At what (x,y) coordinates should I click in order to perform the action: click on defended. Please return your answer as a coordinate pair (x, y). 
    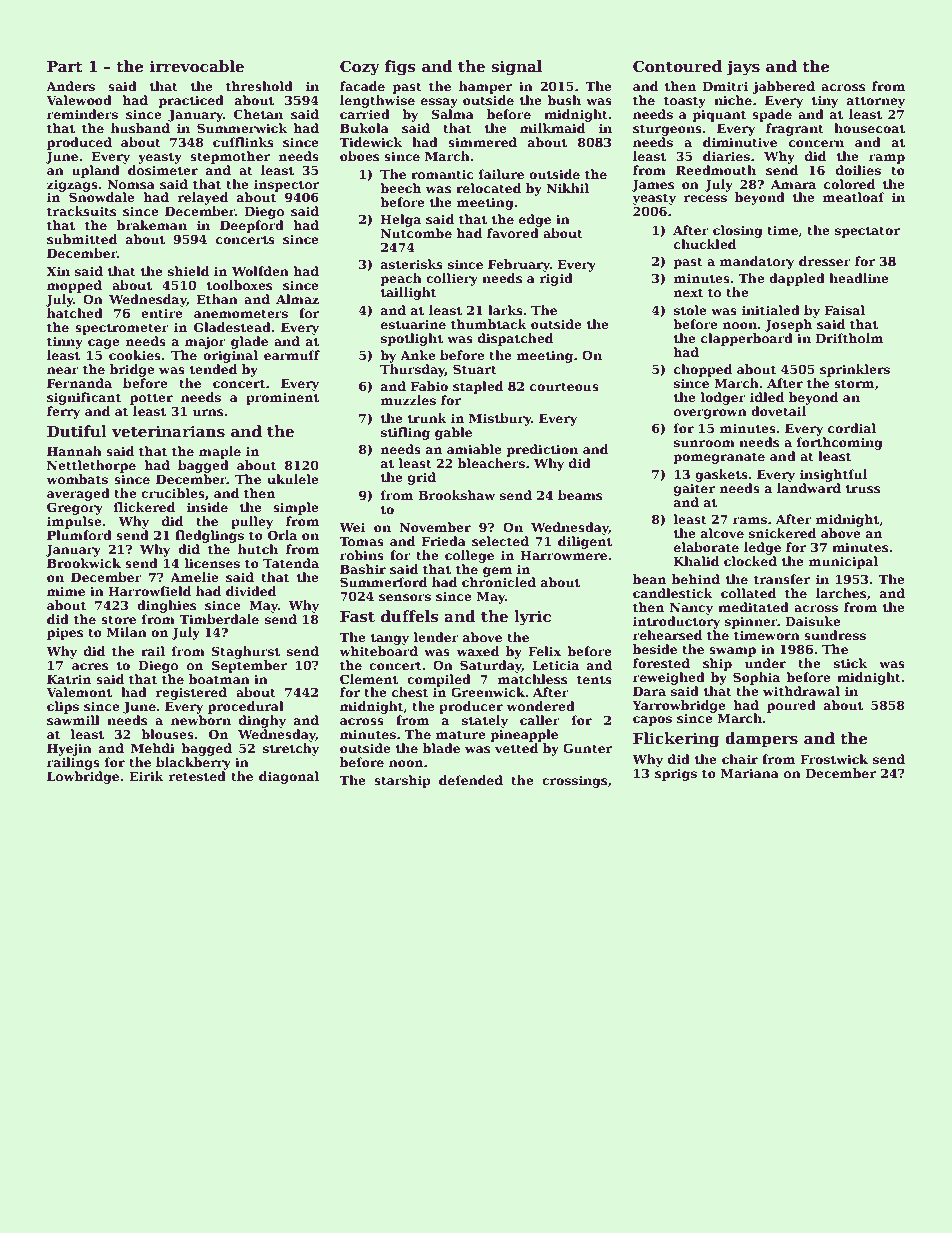
    Looking at the image, I should click on (471, 780).
